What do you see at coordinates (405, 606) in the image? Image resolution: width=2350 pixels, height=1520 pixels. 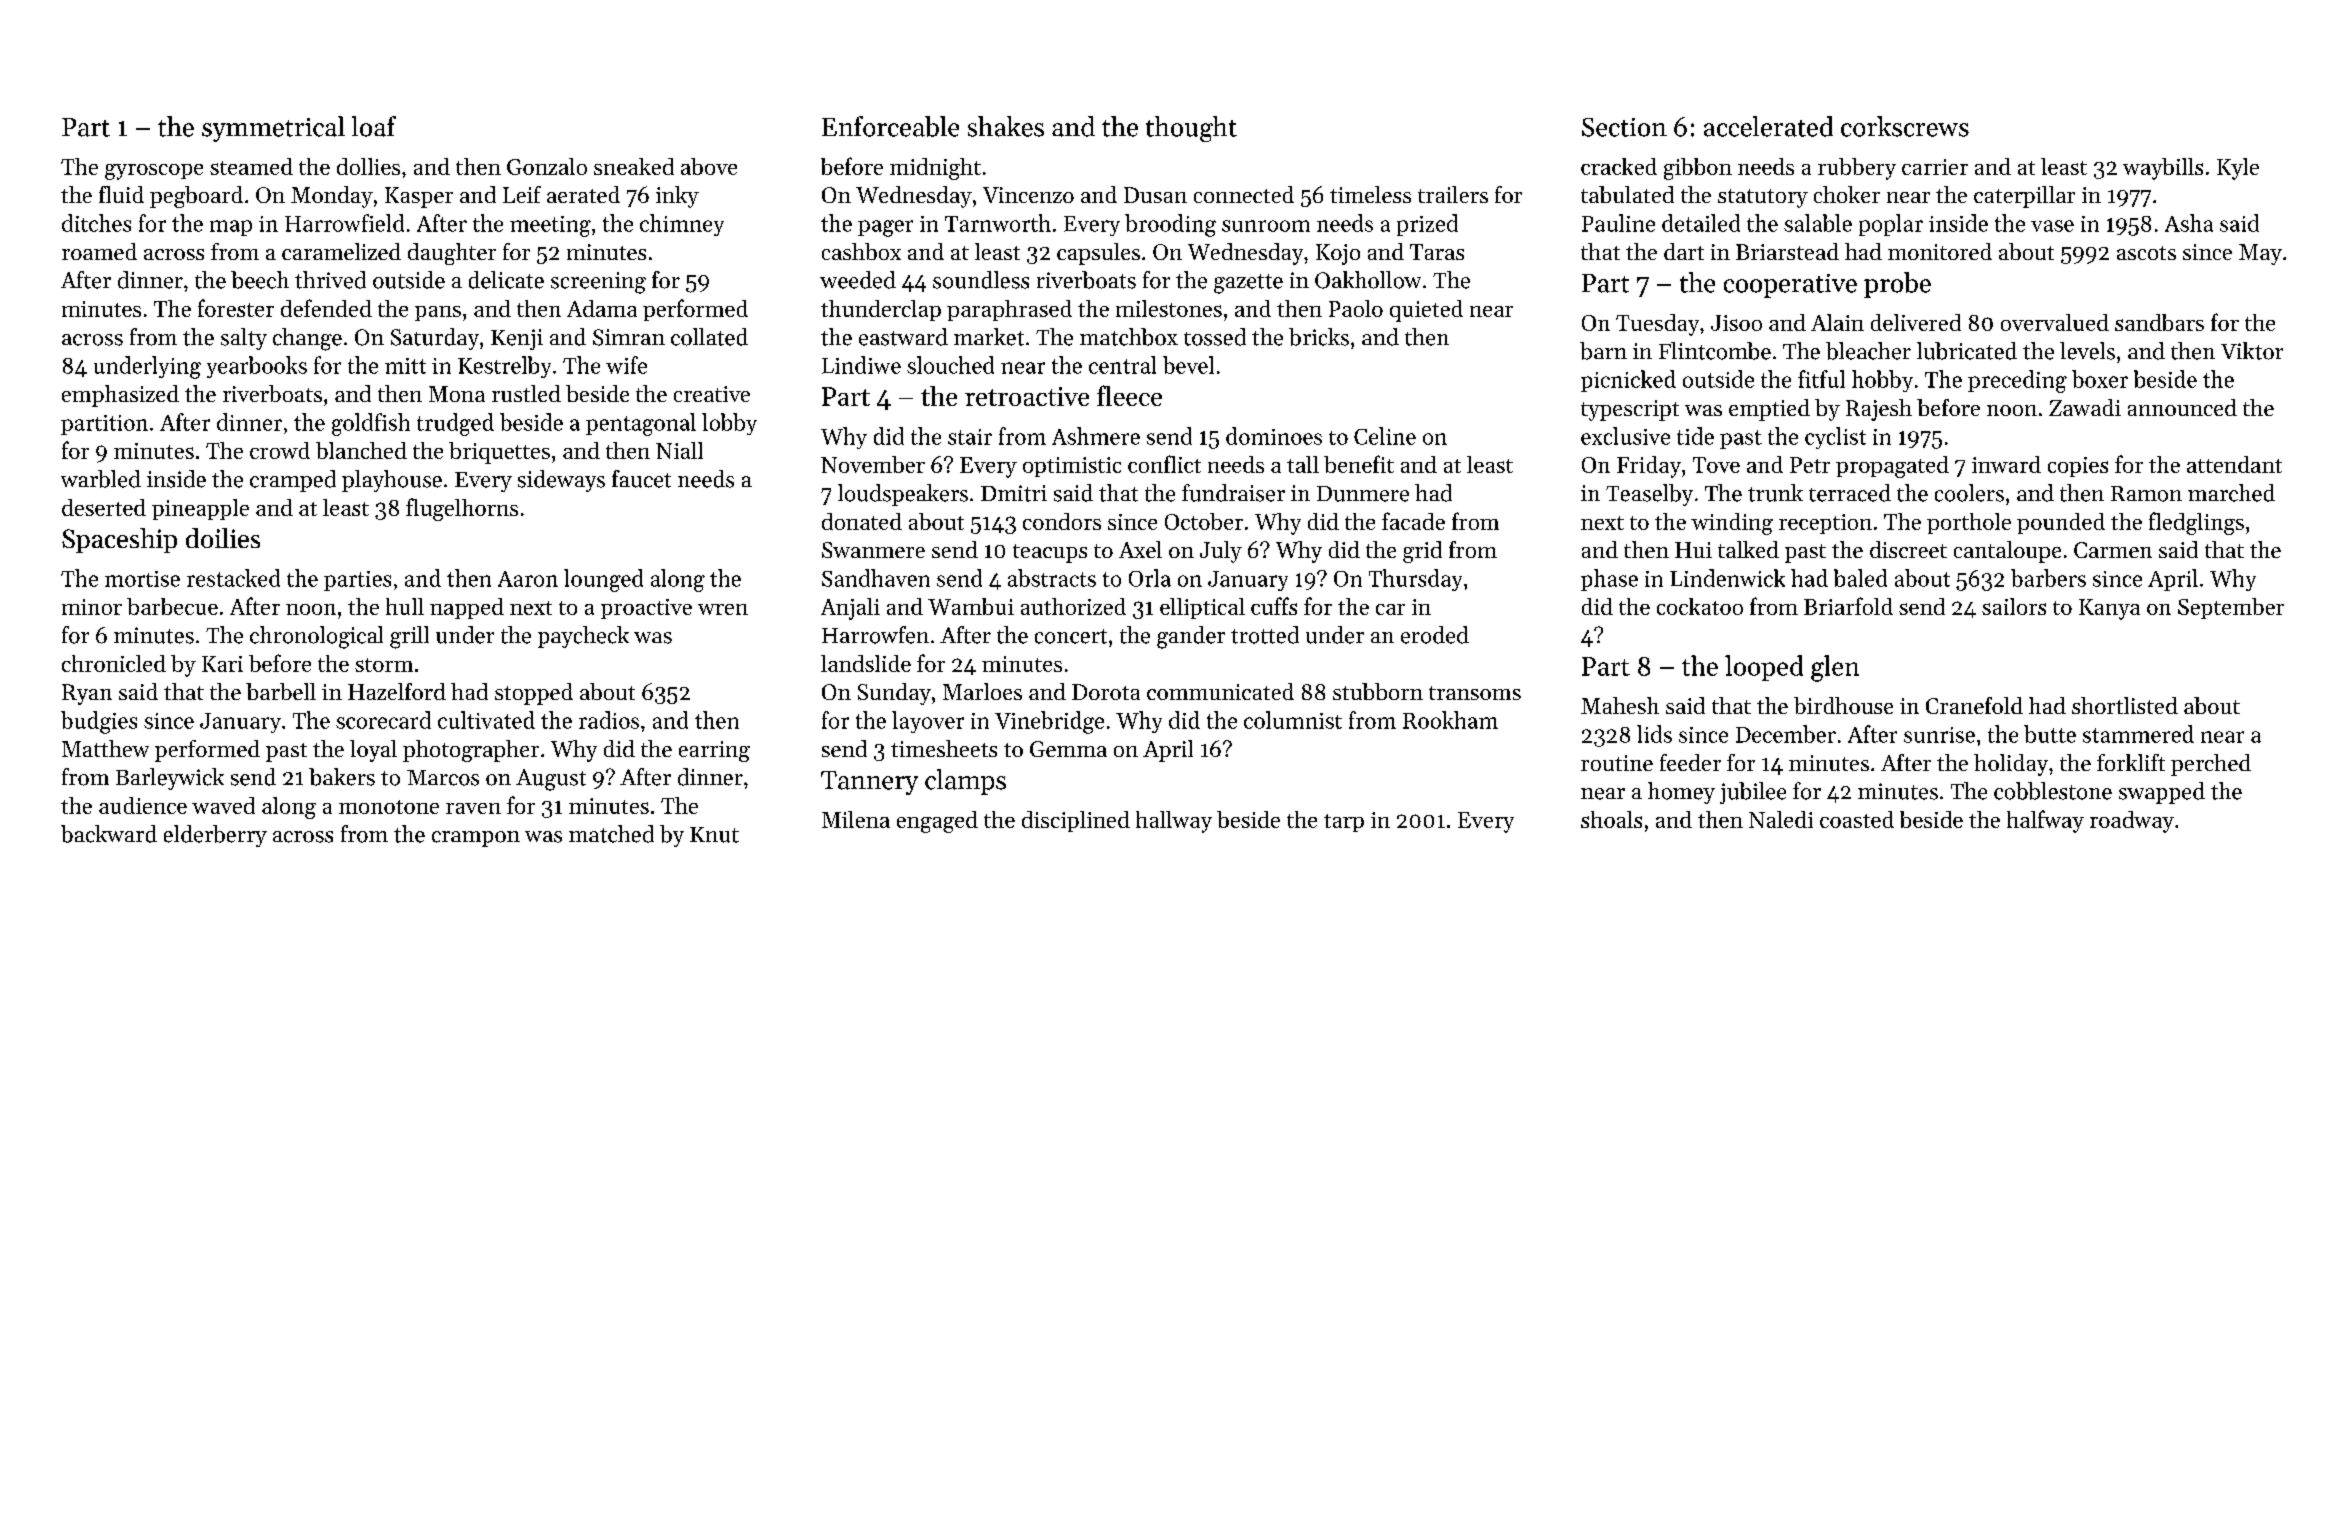 I see `hull` at bounding box center [405, 606].
